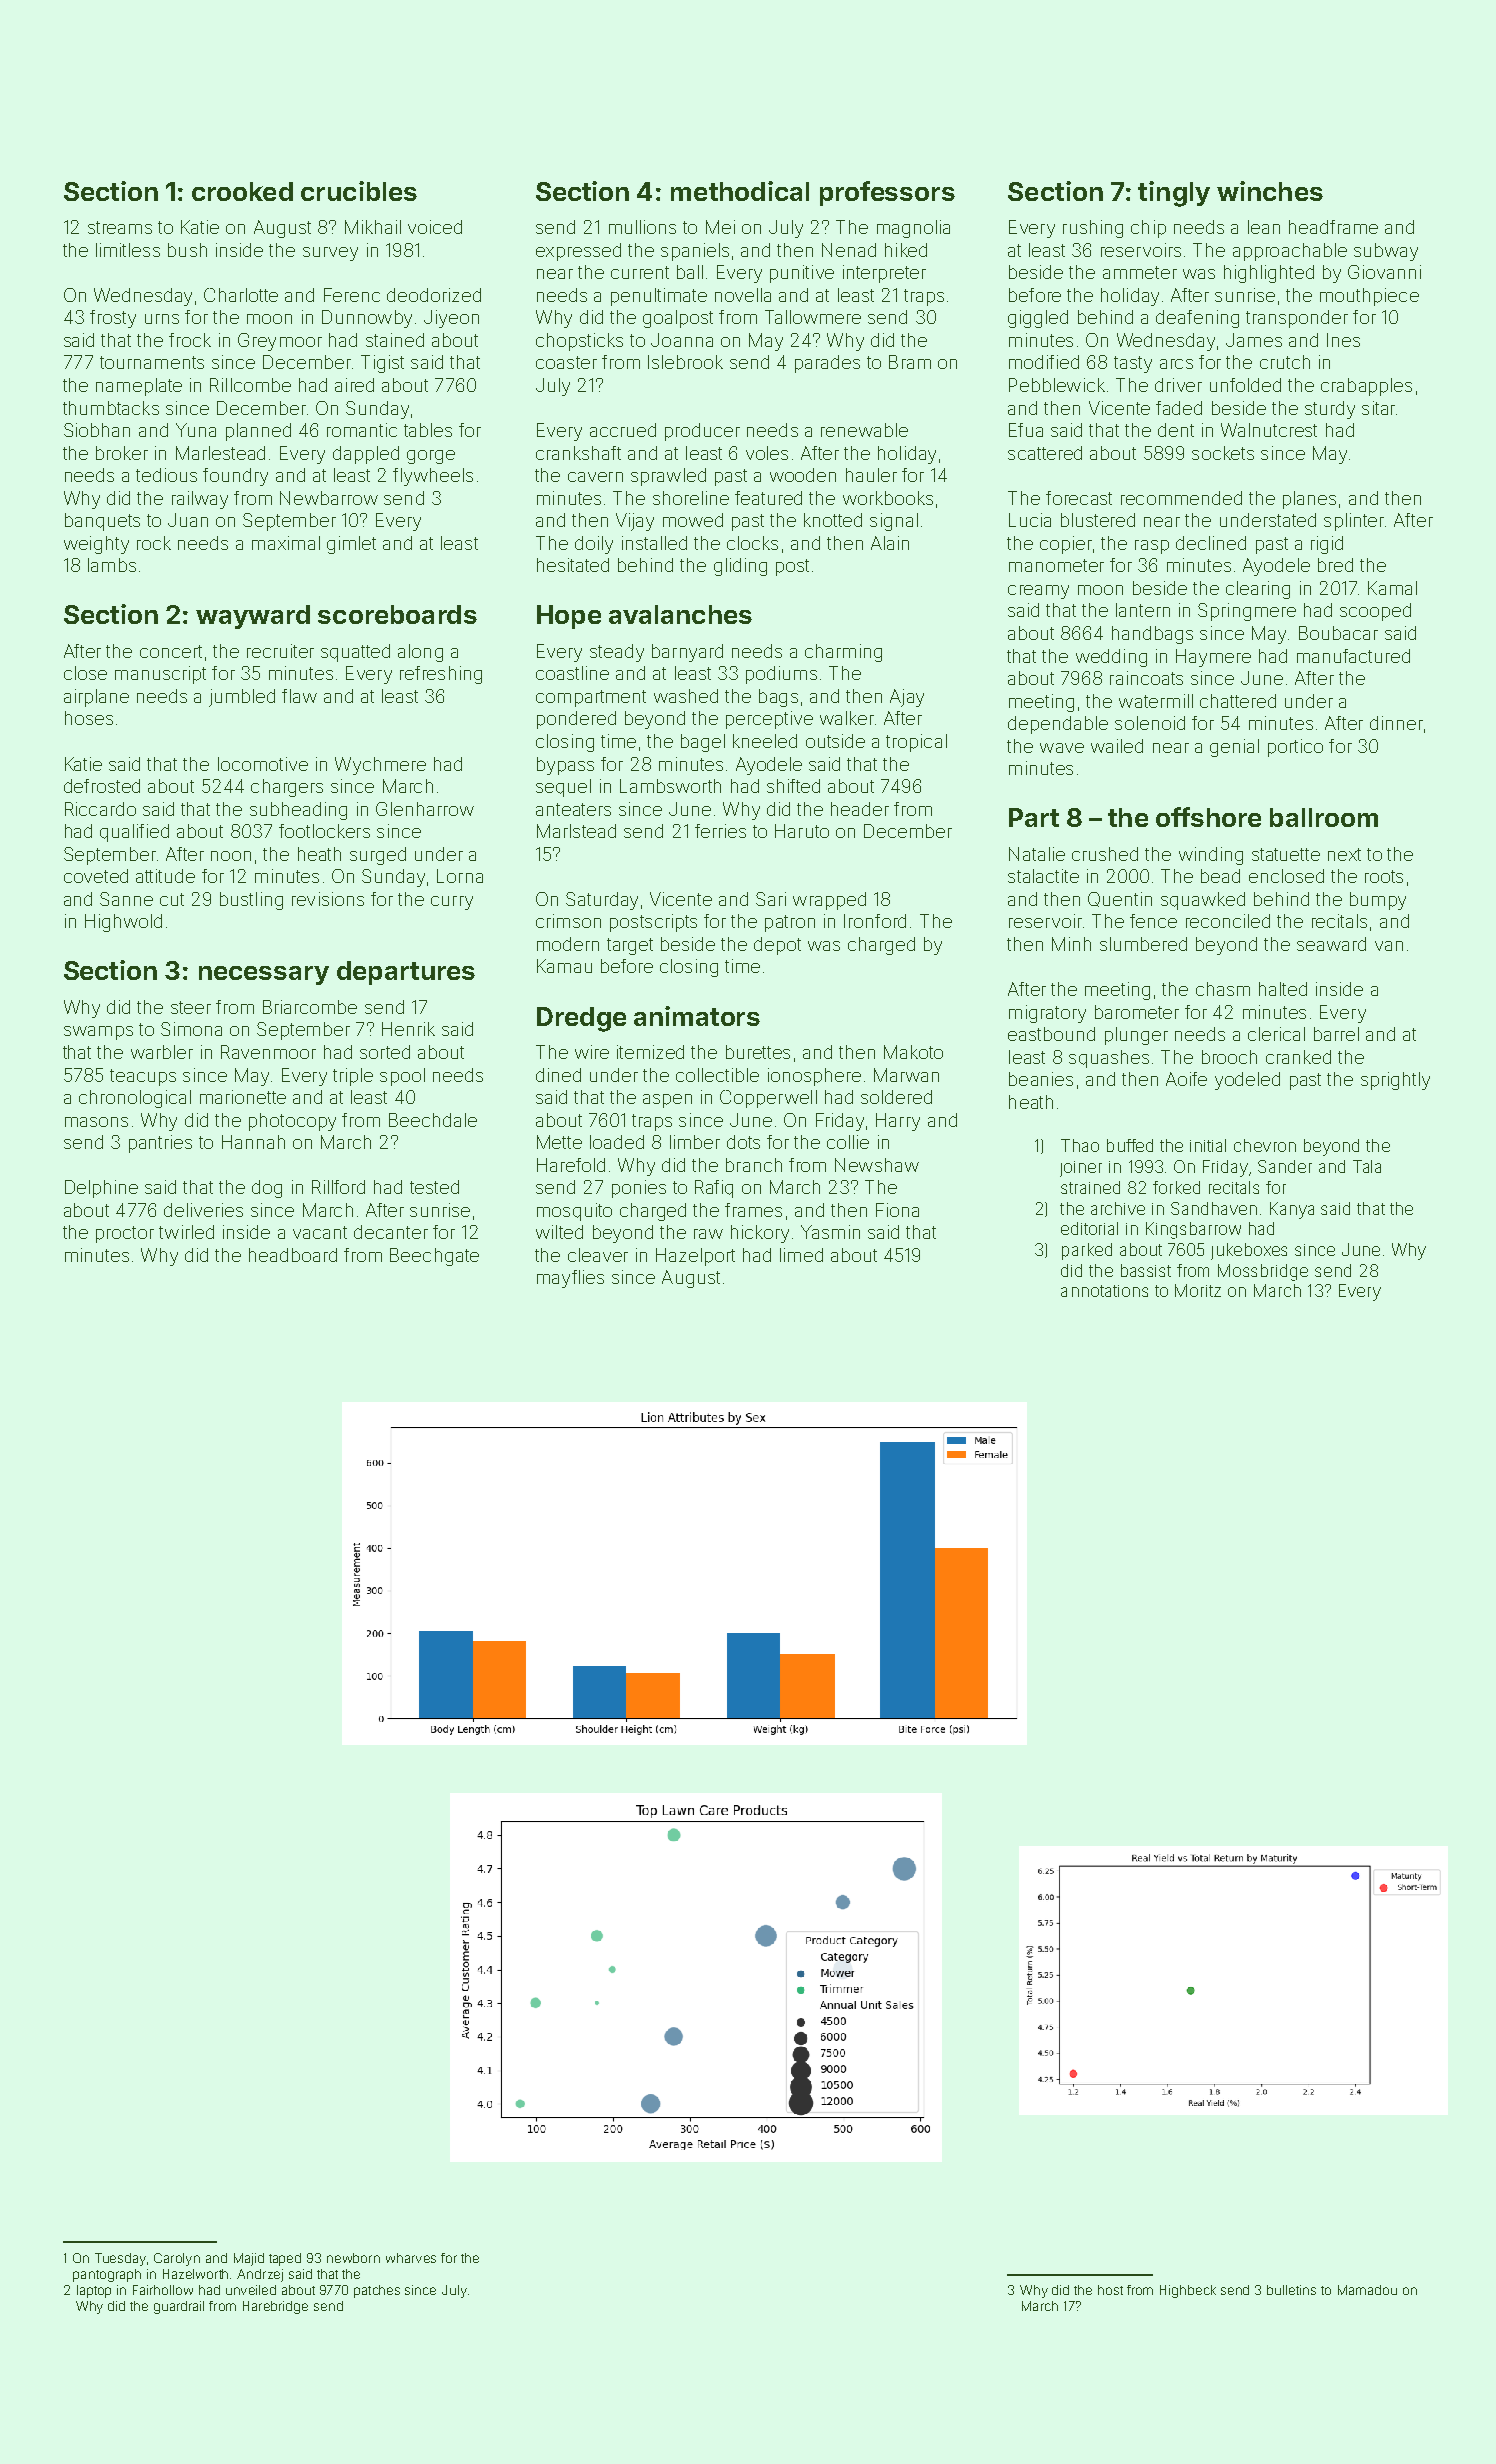  What do you see at coordinates (1104, 1291) in the page?
I see `annotations` at bounding box center [1104, 1291].
